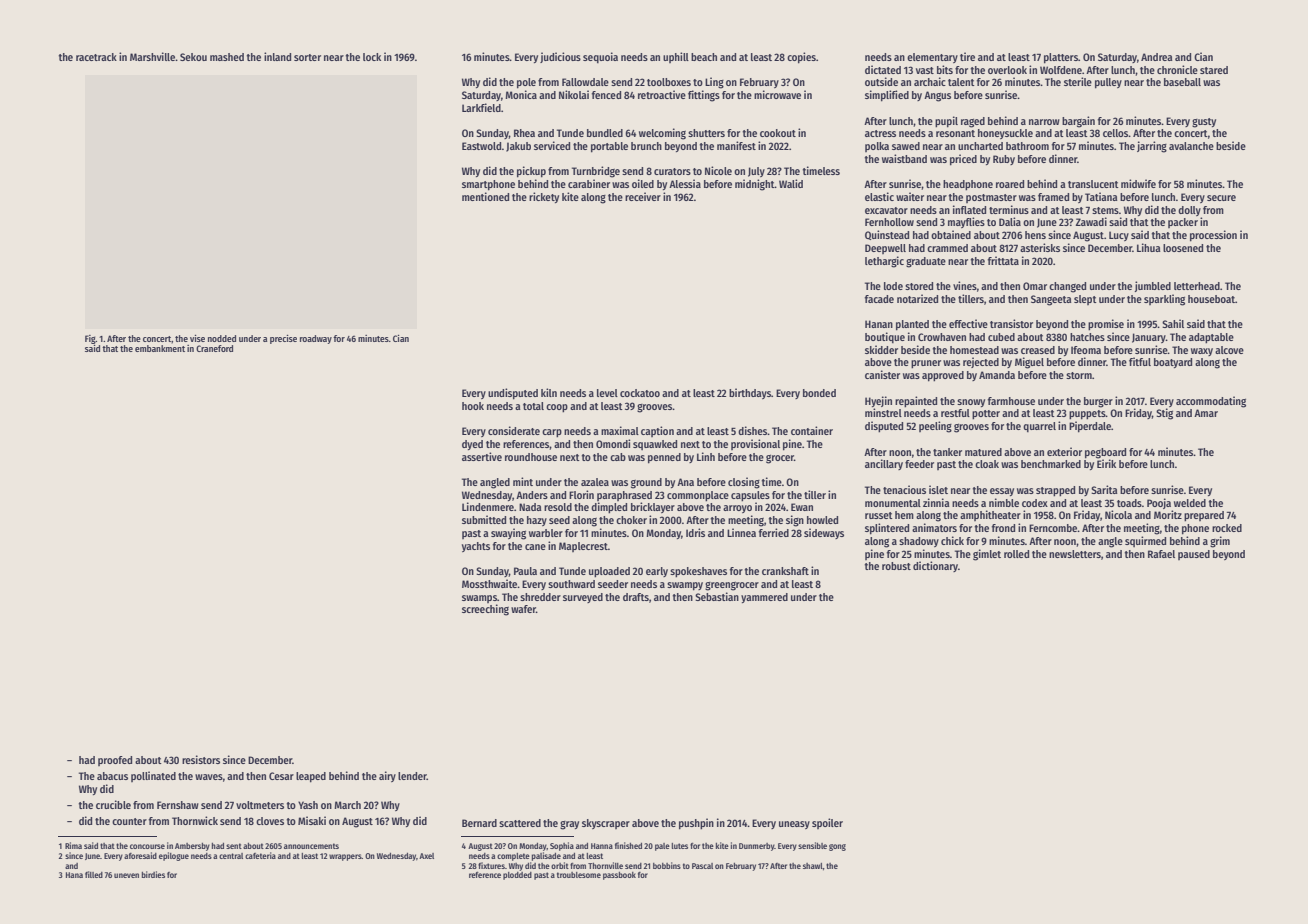  I want to click on lender, so click(412, 776).
